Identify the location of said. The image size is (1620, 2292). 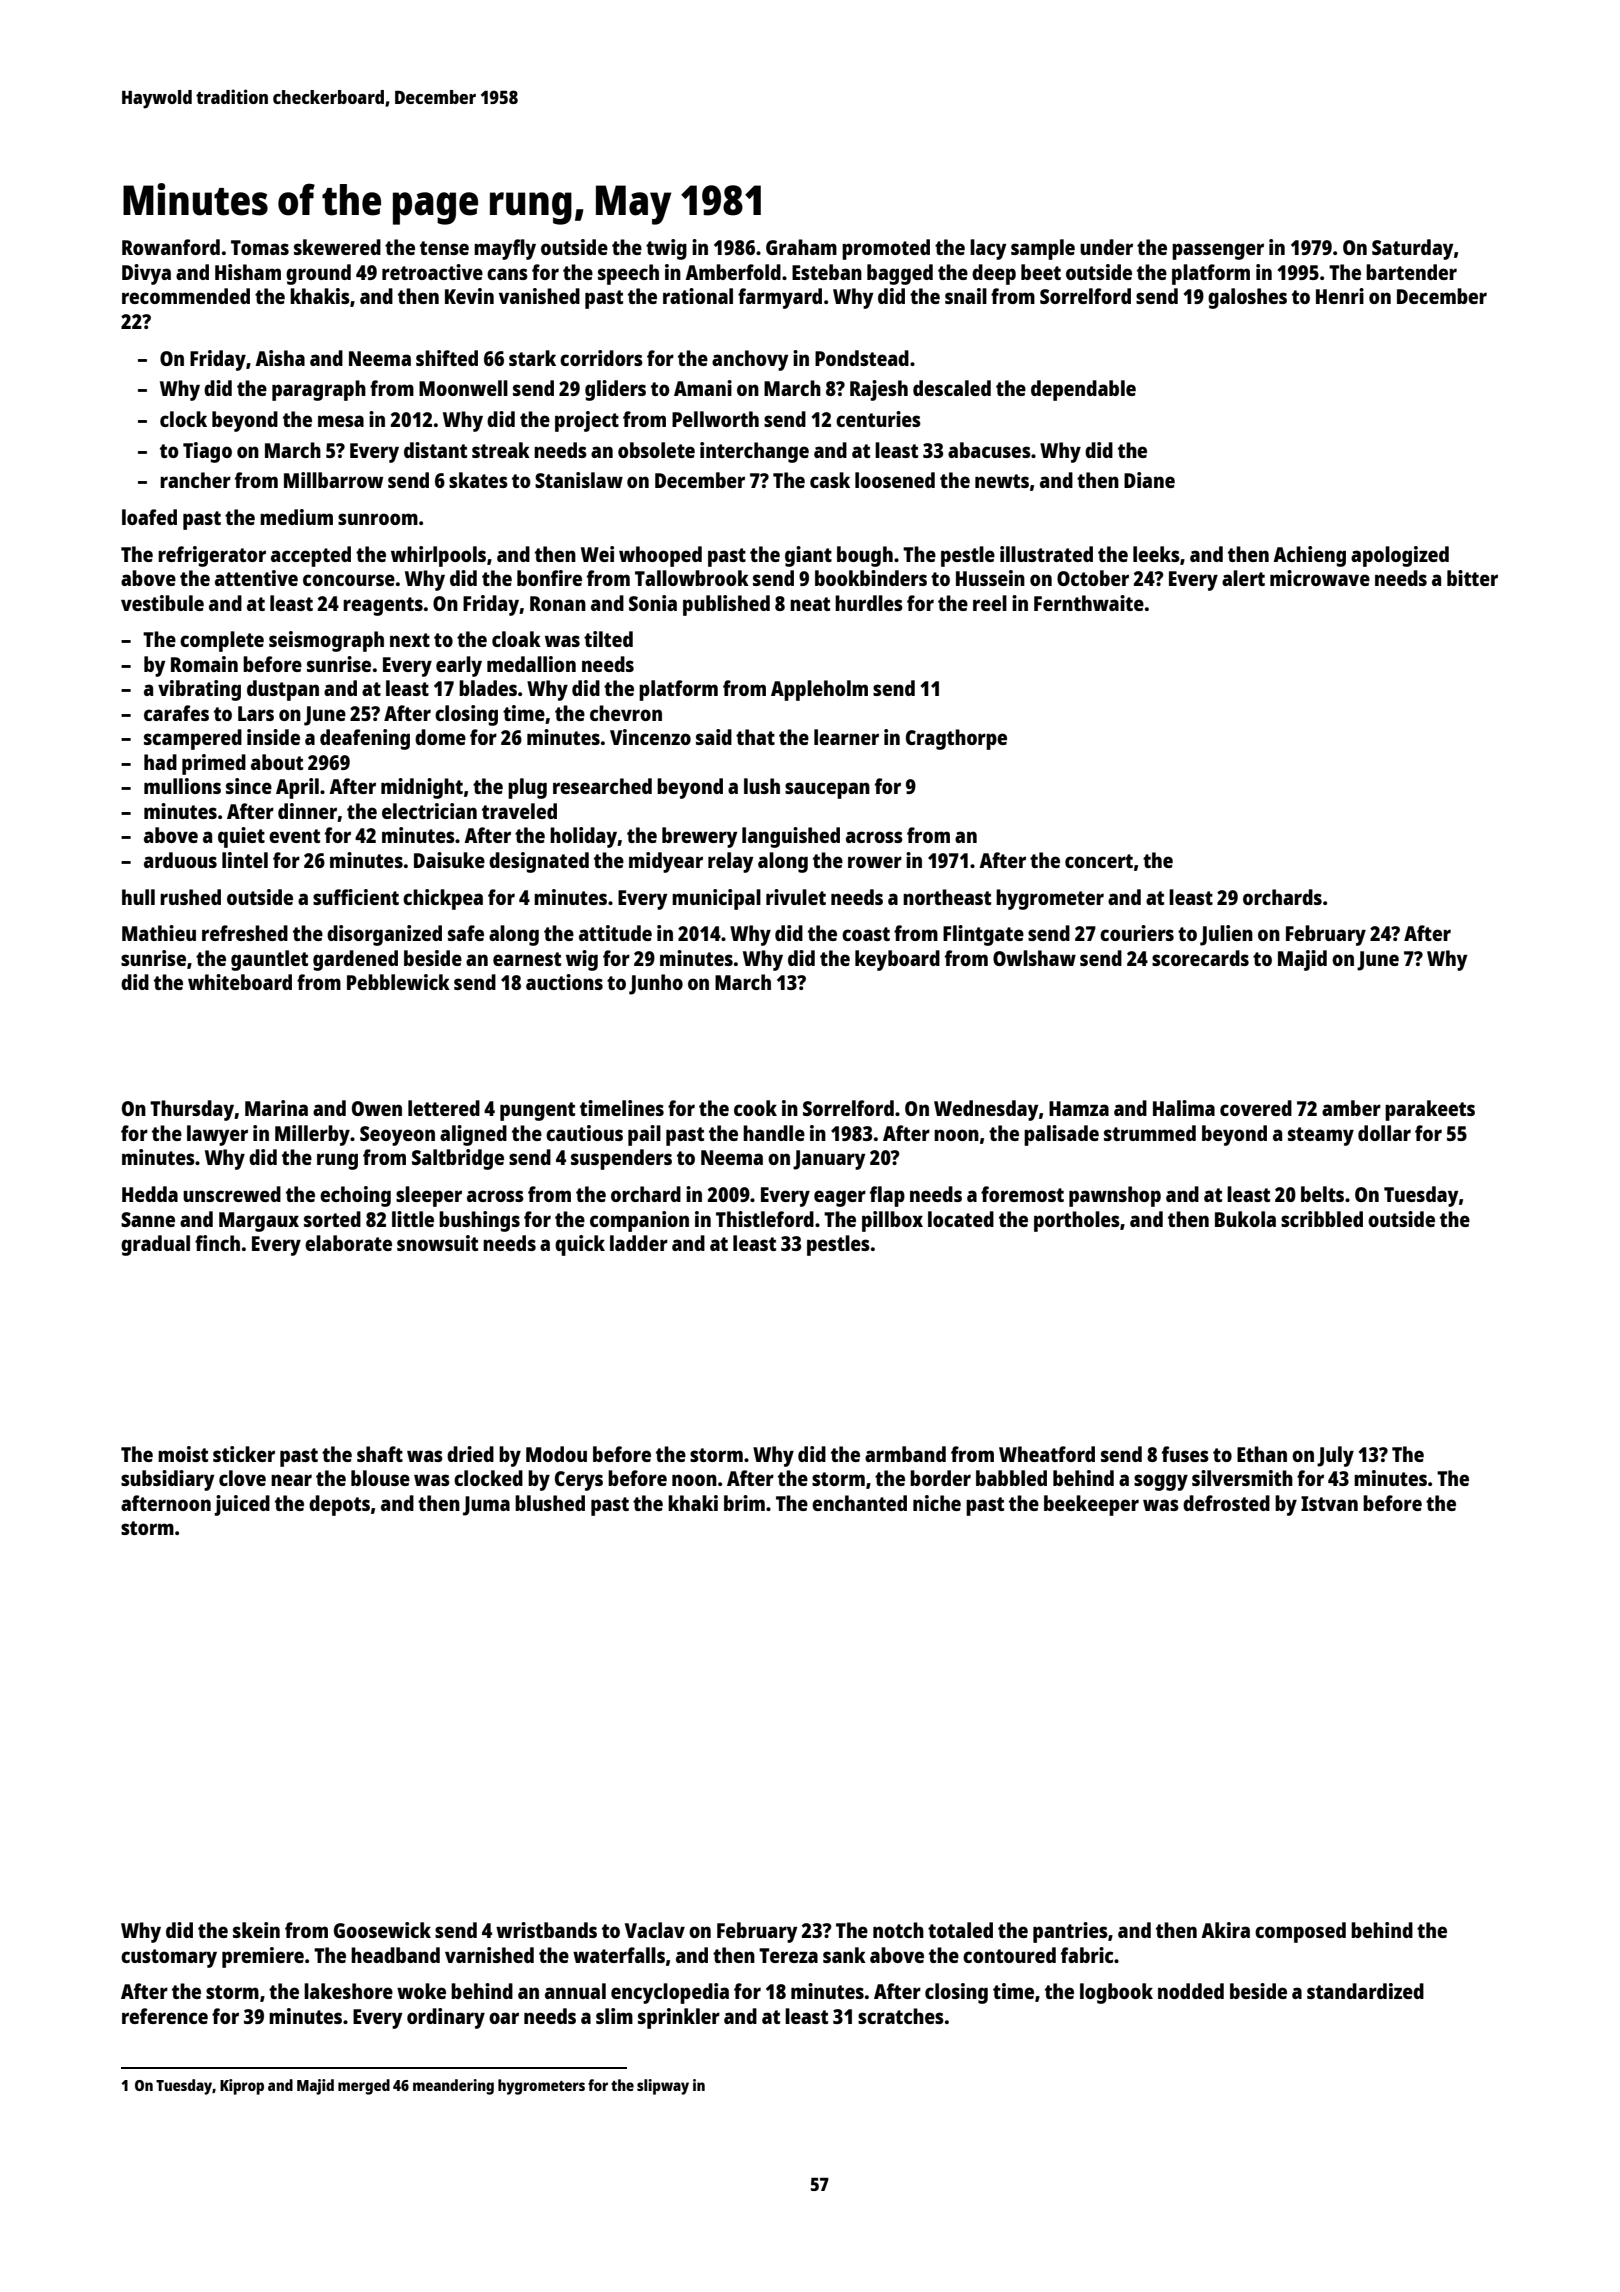
(714, 737).
